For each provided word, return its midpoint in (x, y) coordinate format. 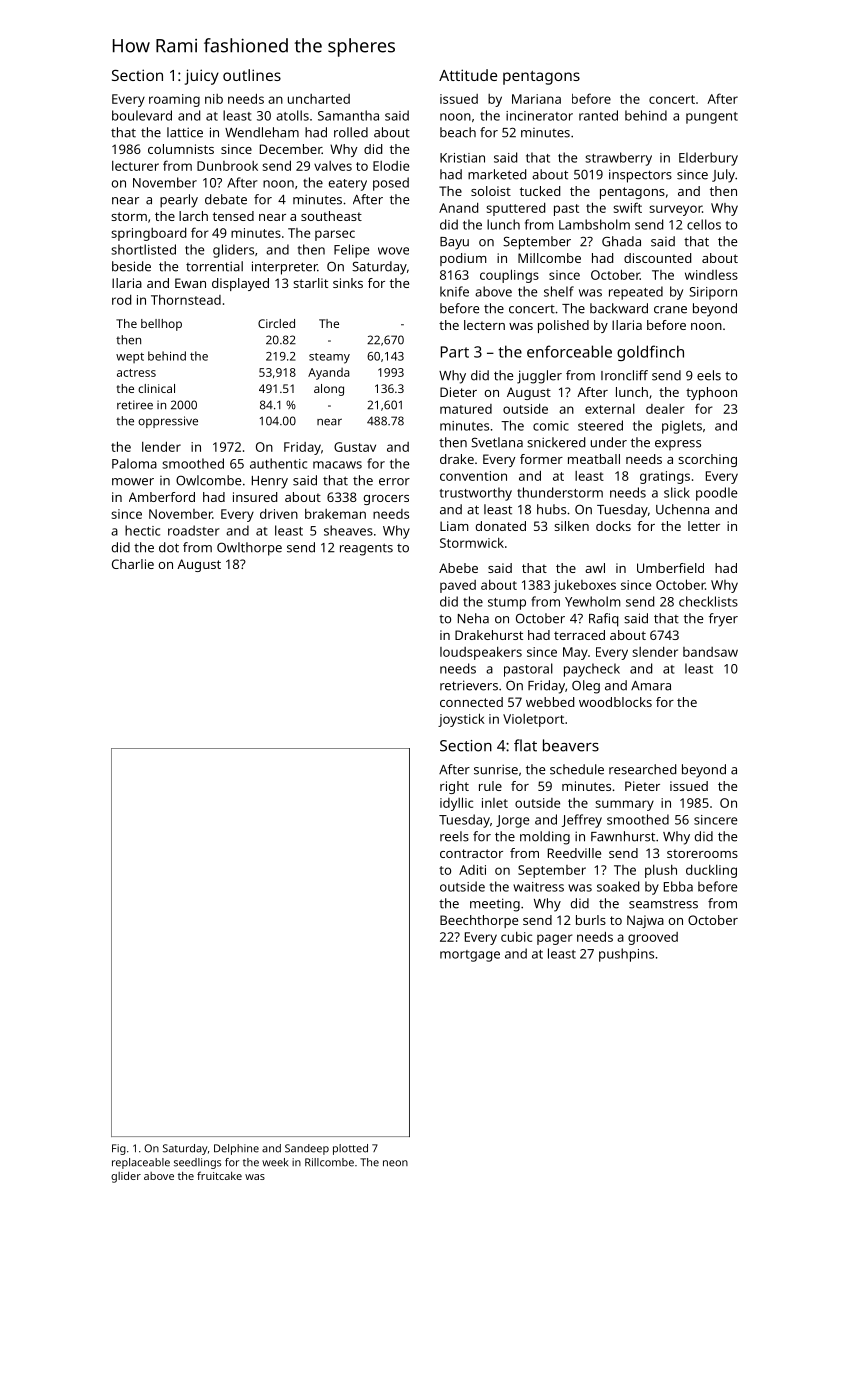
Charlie (133, 564)
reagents (366, 549)
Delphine (236, 1149)
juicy (202, 77)
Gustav (355, 447)
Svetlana (497, 442)
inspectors (640, 176)
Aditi (472, 870)
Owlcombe (208, 480)
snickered (556, 442)
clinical (156, 388)
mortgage (470, 956)
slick (677, 492)
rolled (351, 132)
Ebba (678, 886)
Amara (651, 686)
